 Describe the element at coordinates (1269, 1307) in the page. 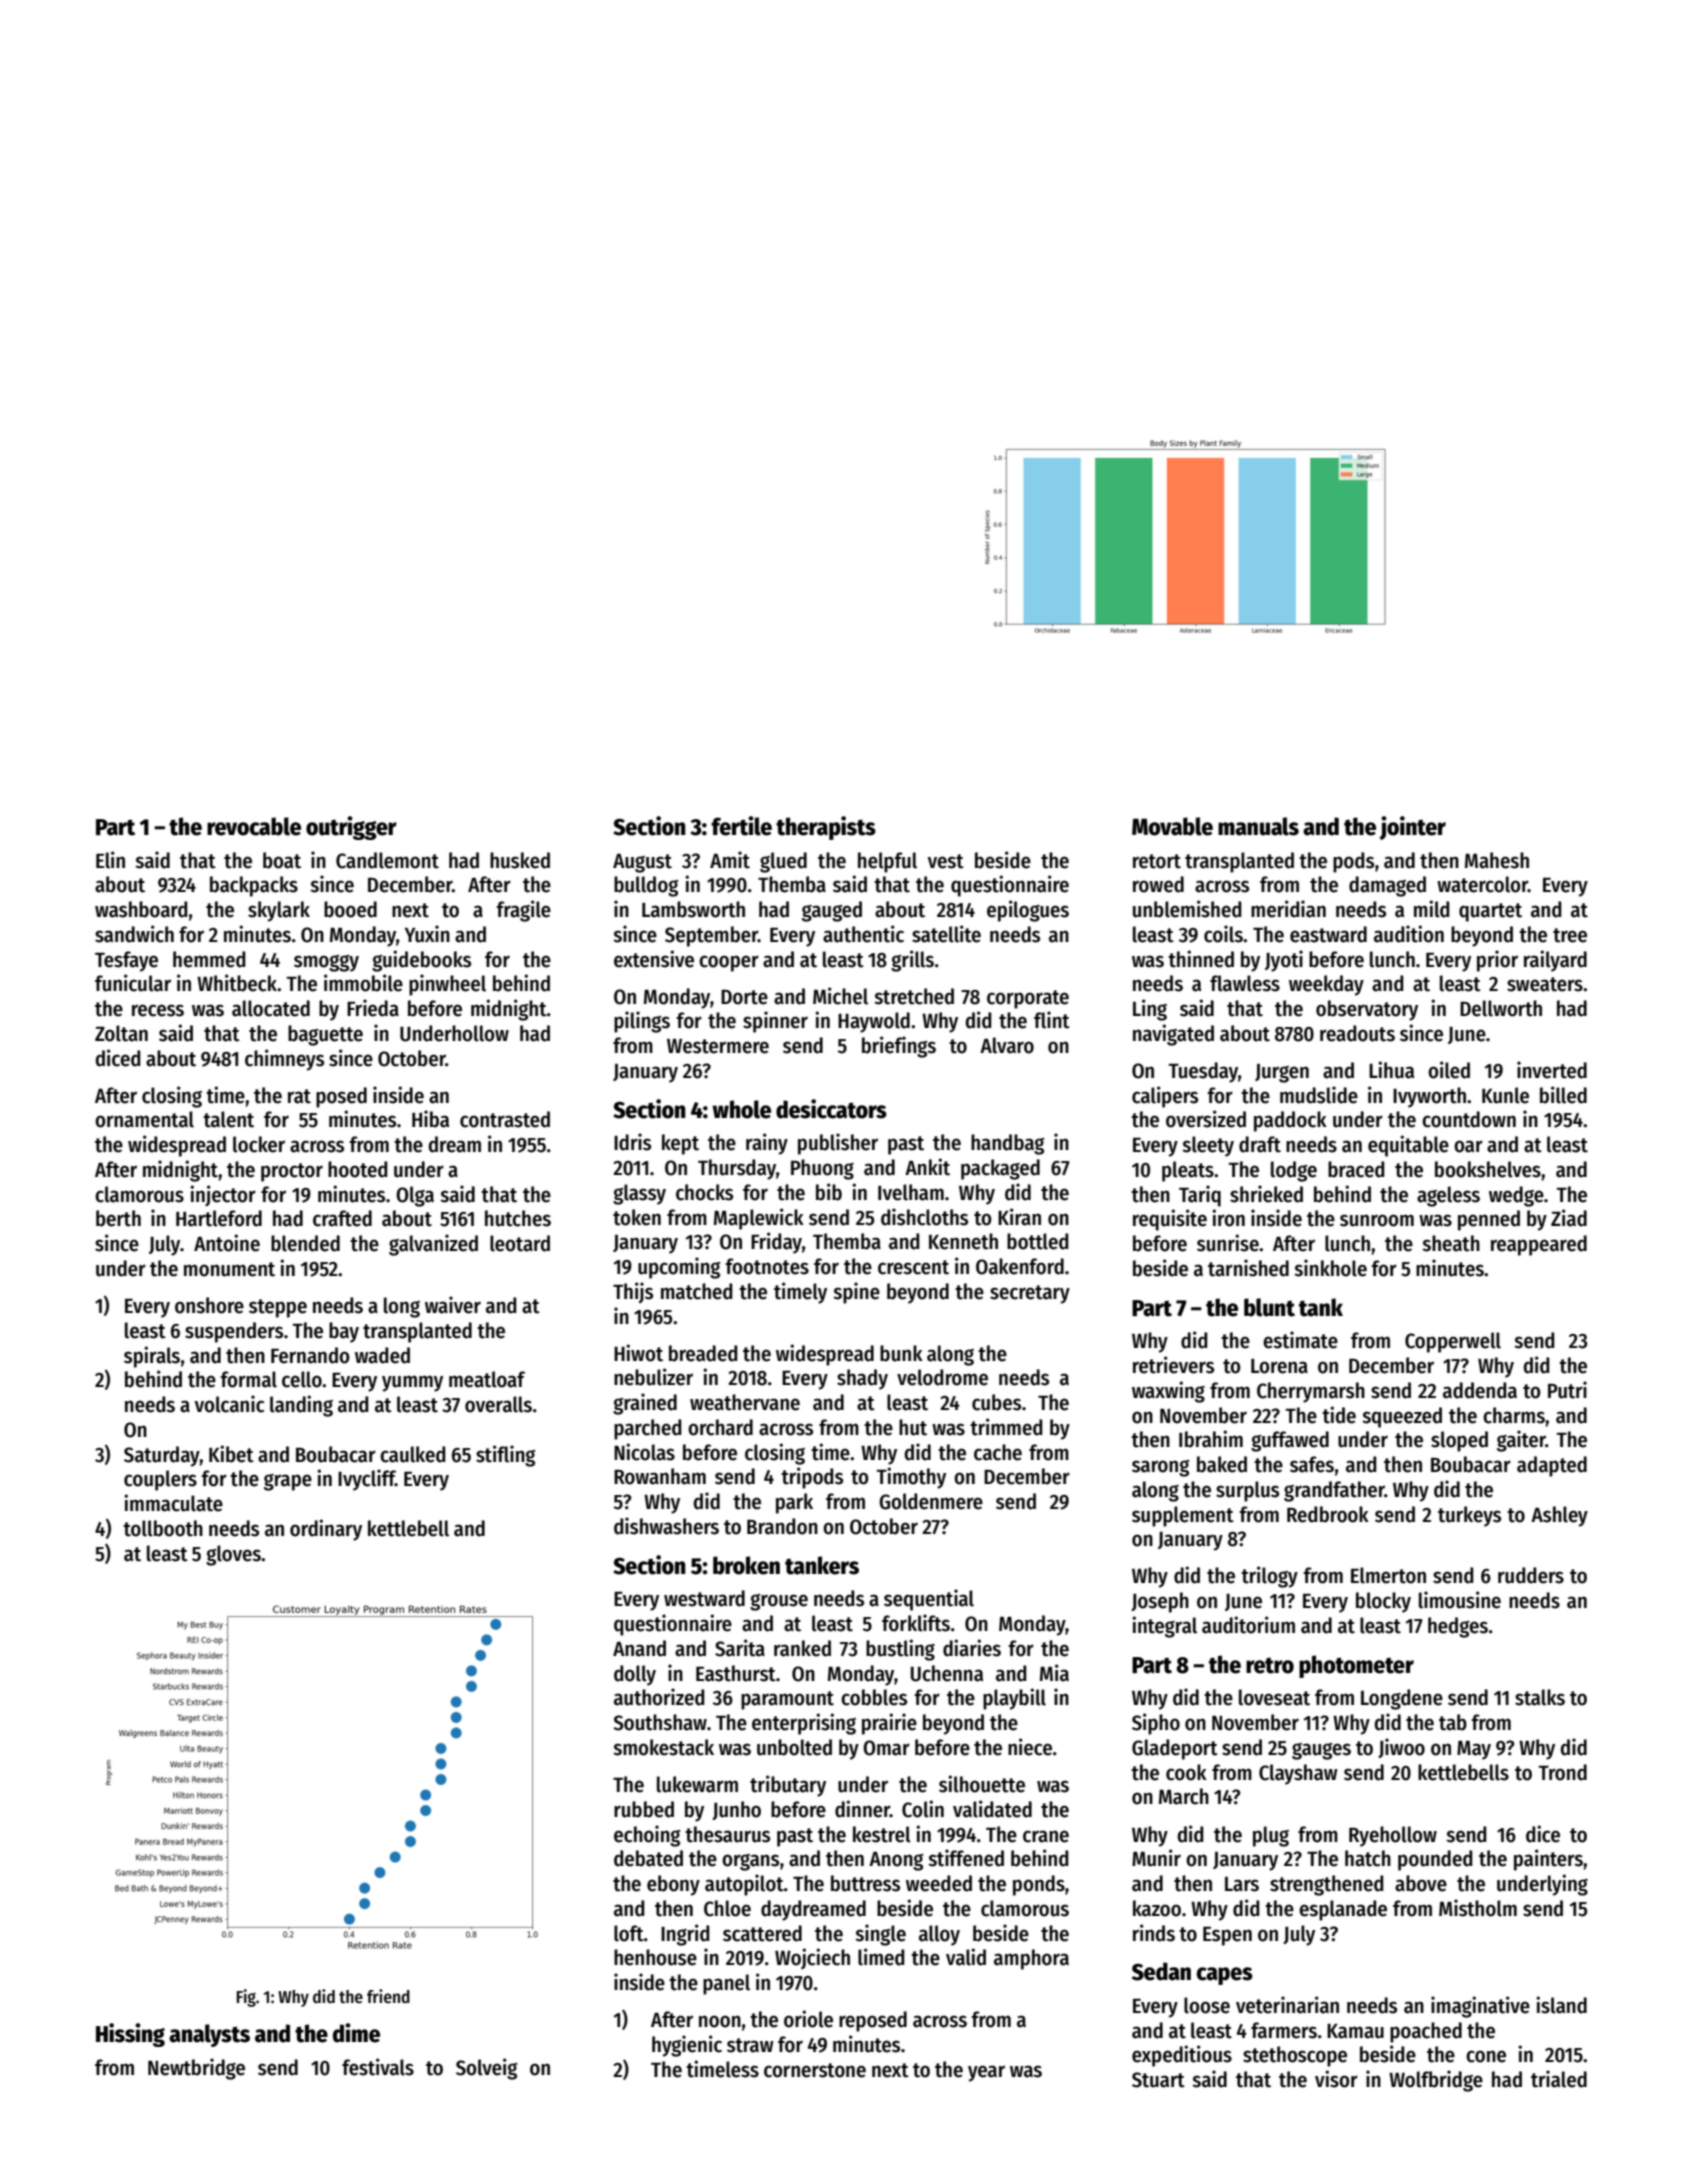

I see `blunt` at that location.
